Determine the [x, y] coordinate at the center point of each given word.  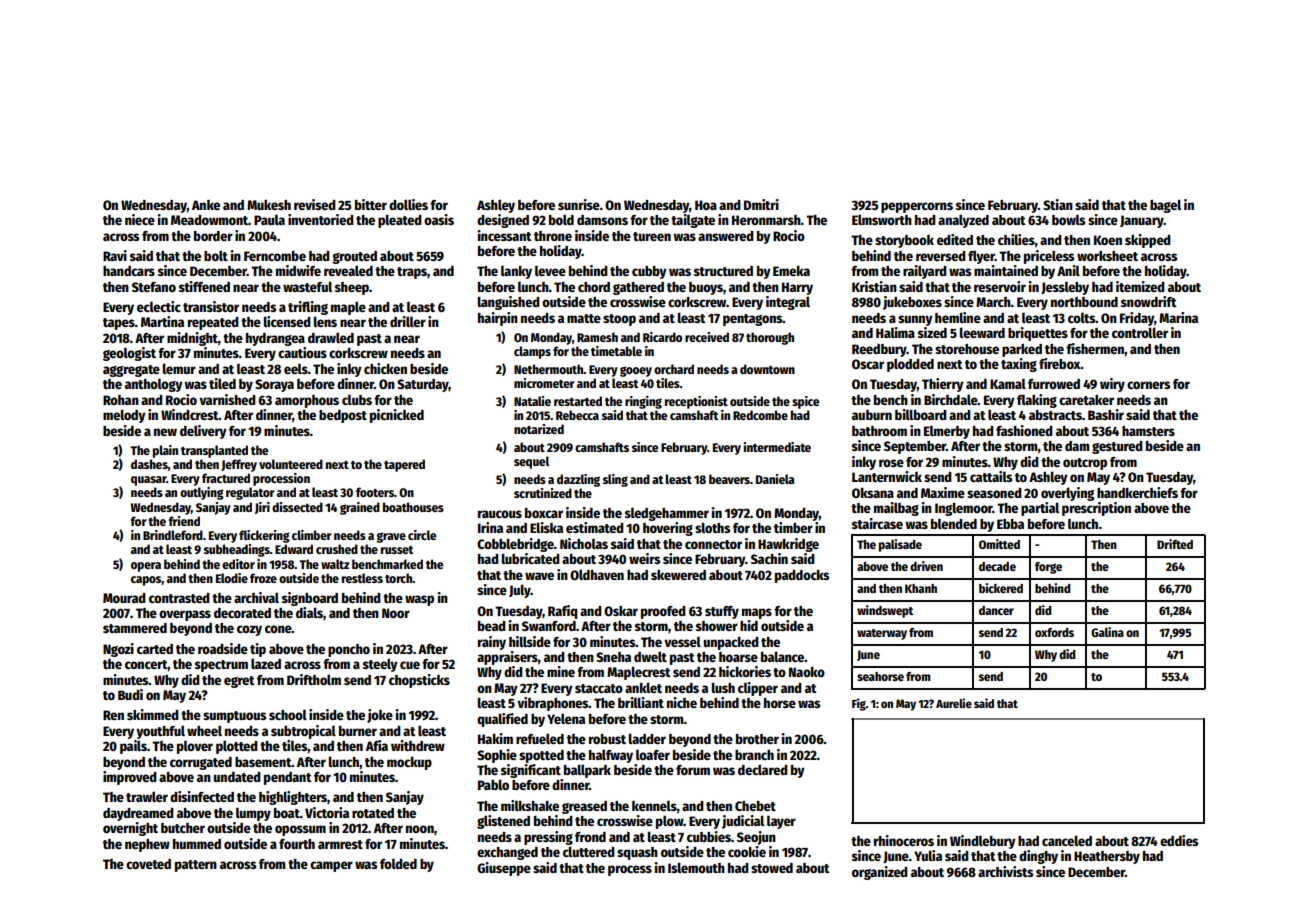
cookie [747, 851]
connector [713, 544]
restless [362, 578]
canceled [1067, 840]
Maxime [943, 492]
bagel [1165, 206]
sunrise [579, 204]
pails [133, 747]
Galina [1107, 632]
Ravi [115, 255]
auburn [872, 415]
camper [331, 866]
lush [723, 687]
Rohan [121, 400]
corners [1148, 385]
